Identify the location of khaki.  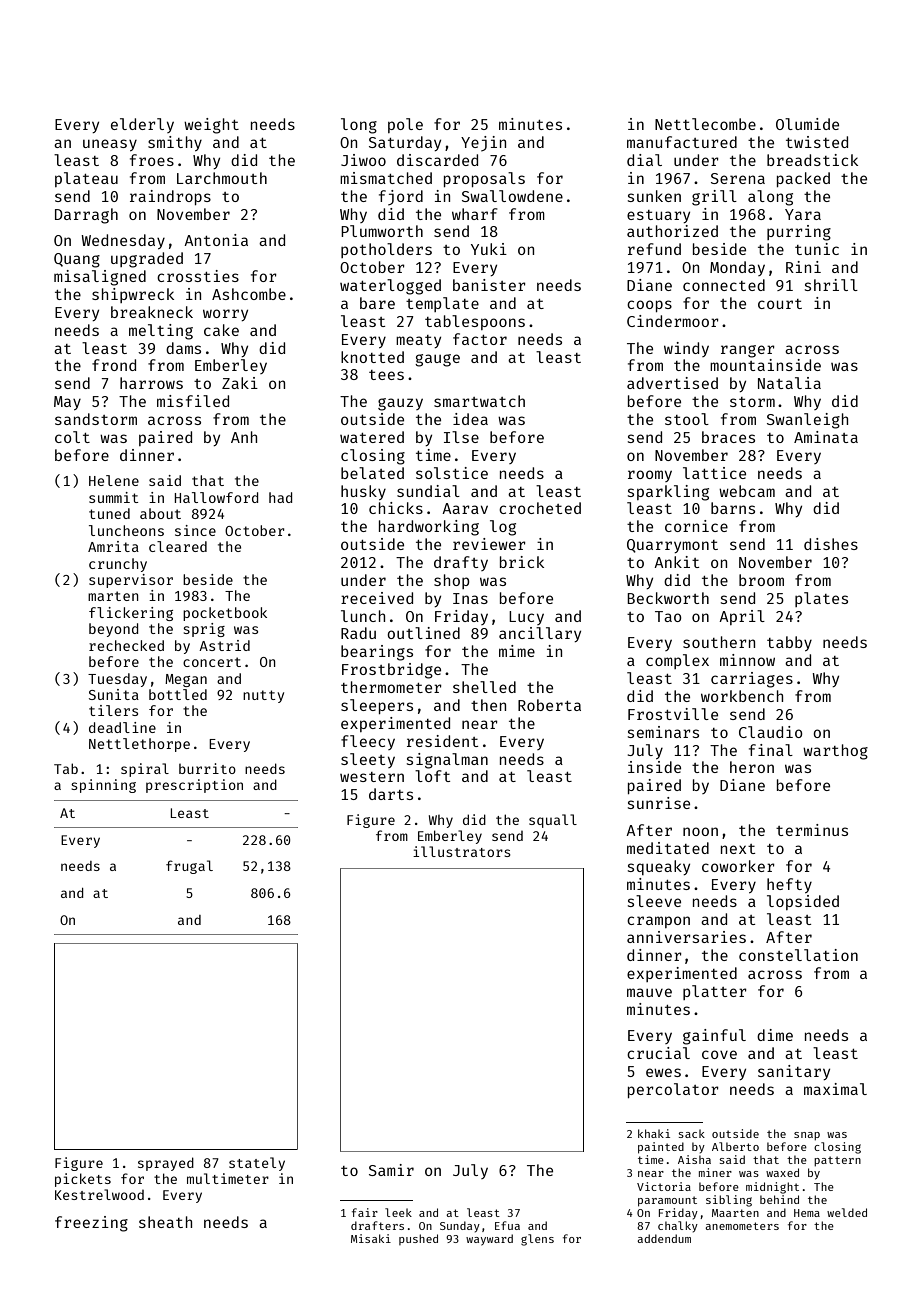
(654, 1133).
